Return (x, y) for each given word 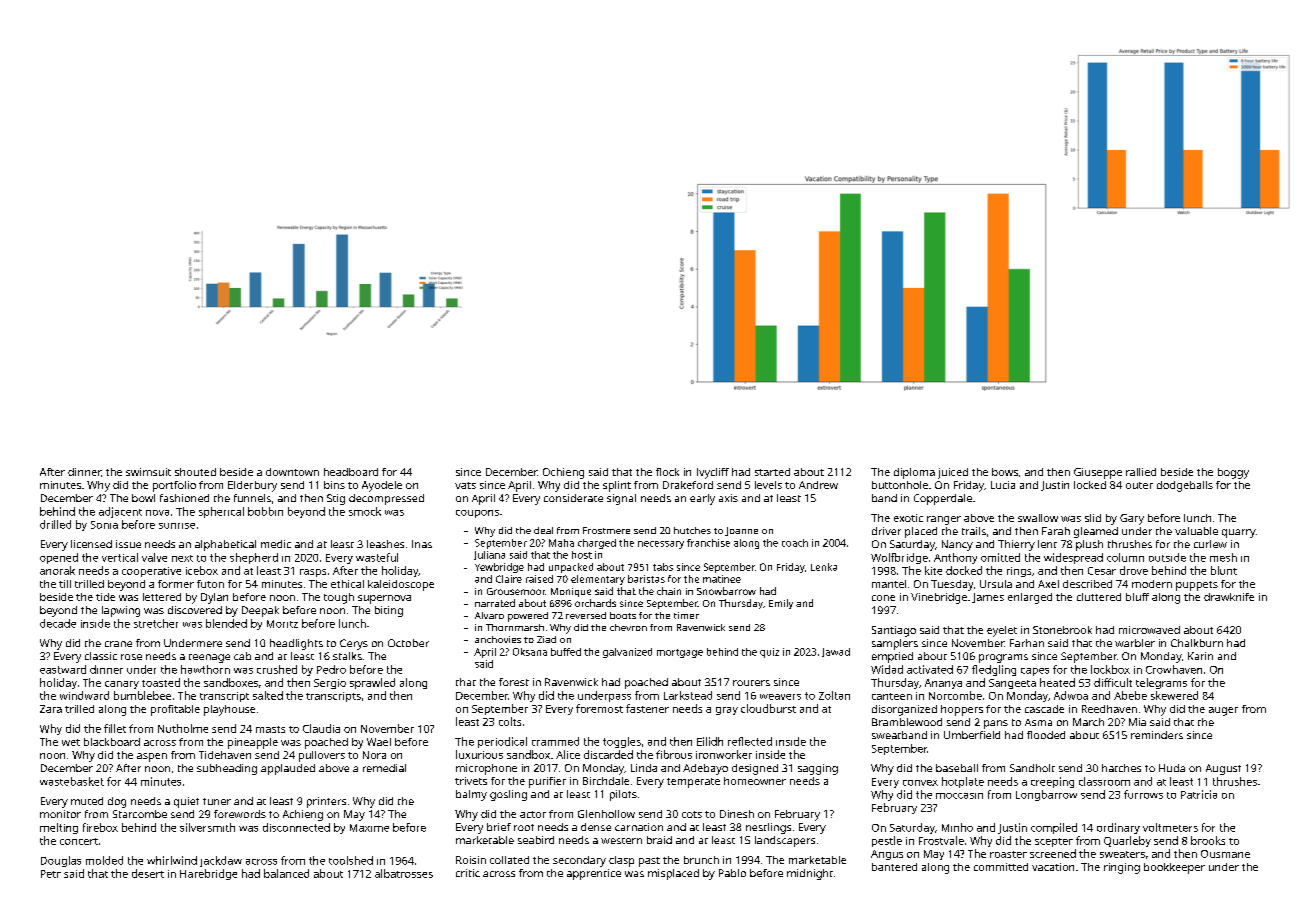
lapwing (121, 611)
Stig (336, 499)
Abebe (1130, 695)
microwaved (1149, 630)
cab (242, 656)
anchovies (498, 639)
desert (148, 873)
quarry (1239, 533)
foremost (599, 708)
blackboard (112, 742)
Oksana (530, 652)
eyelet (1002, 631)
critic (468, 873)
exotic (908, 518)
